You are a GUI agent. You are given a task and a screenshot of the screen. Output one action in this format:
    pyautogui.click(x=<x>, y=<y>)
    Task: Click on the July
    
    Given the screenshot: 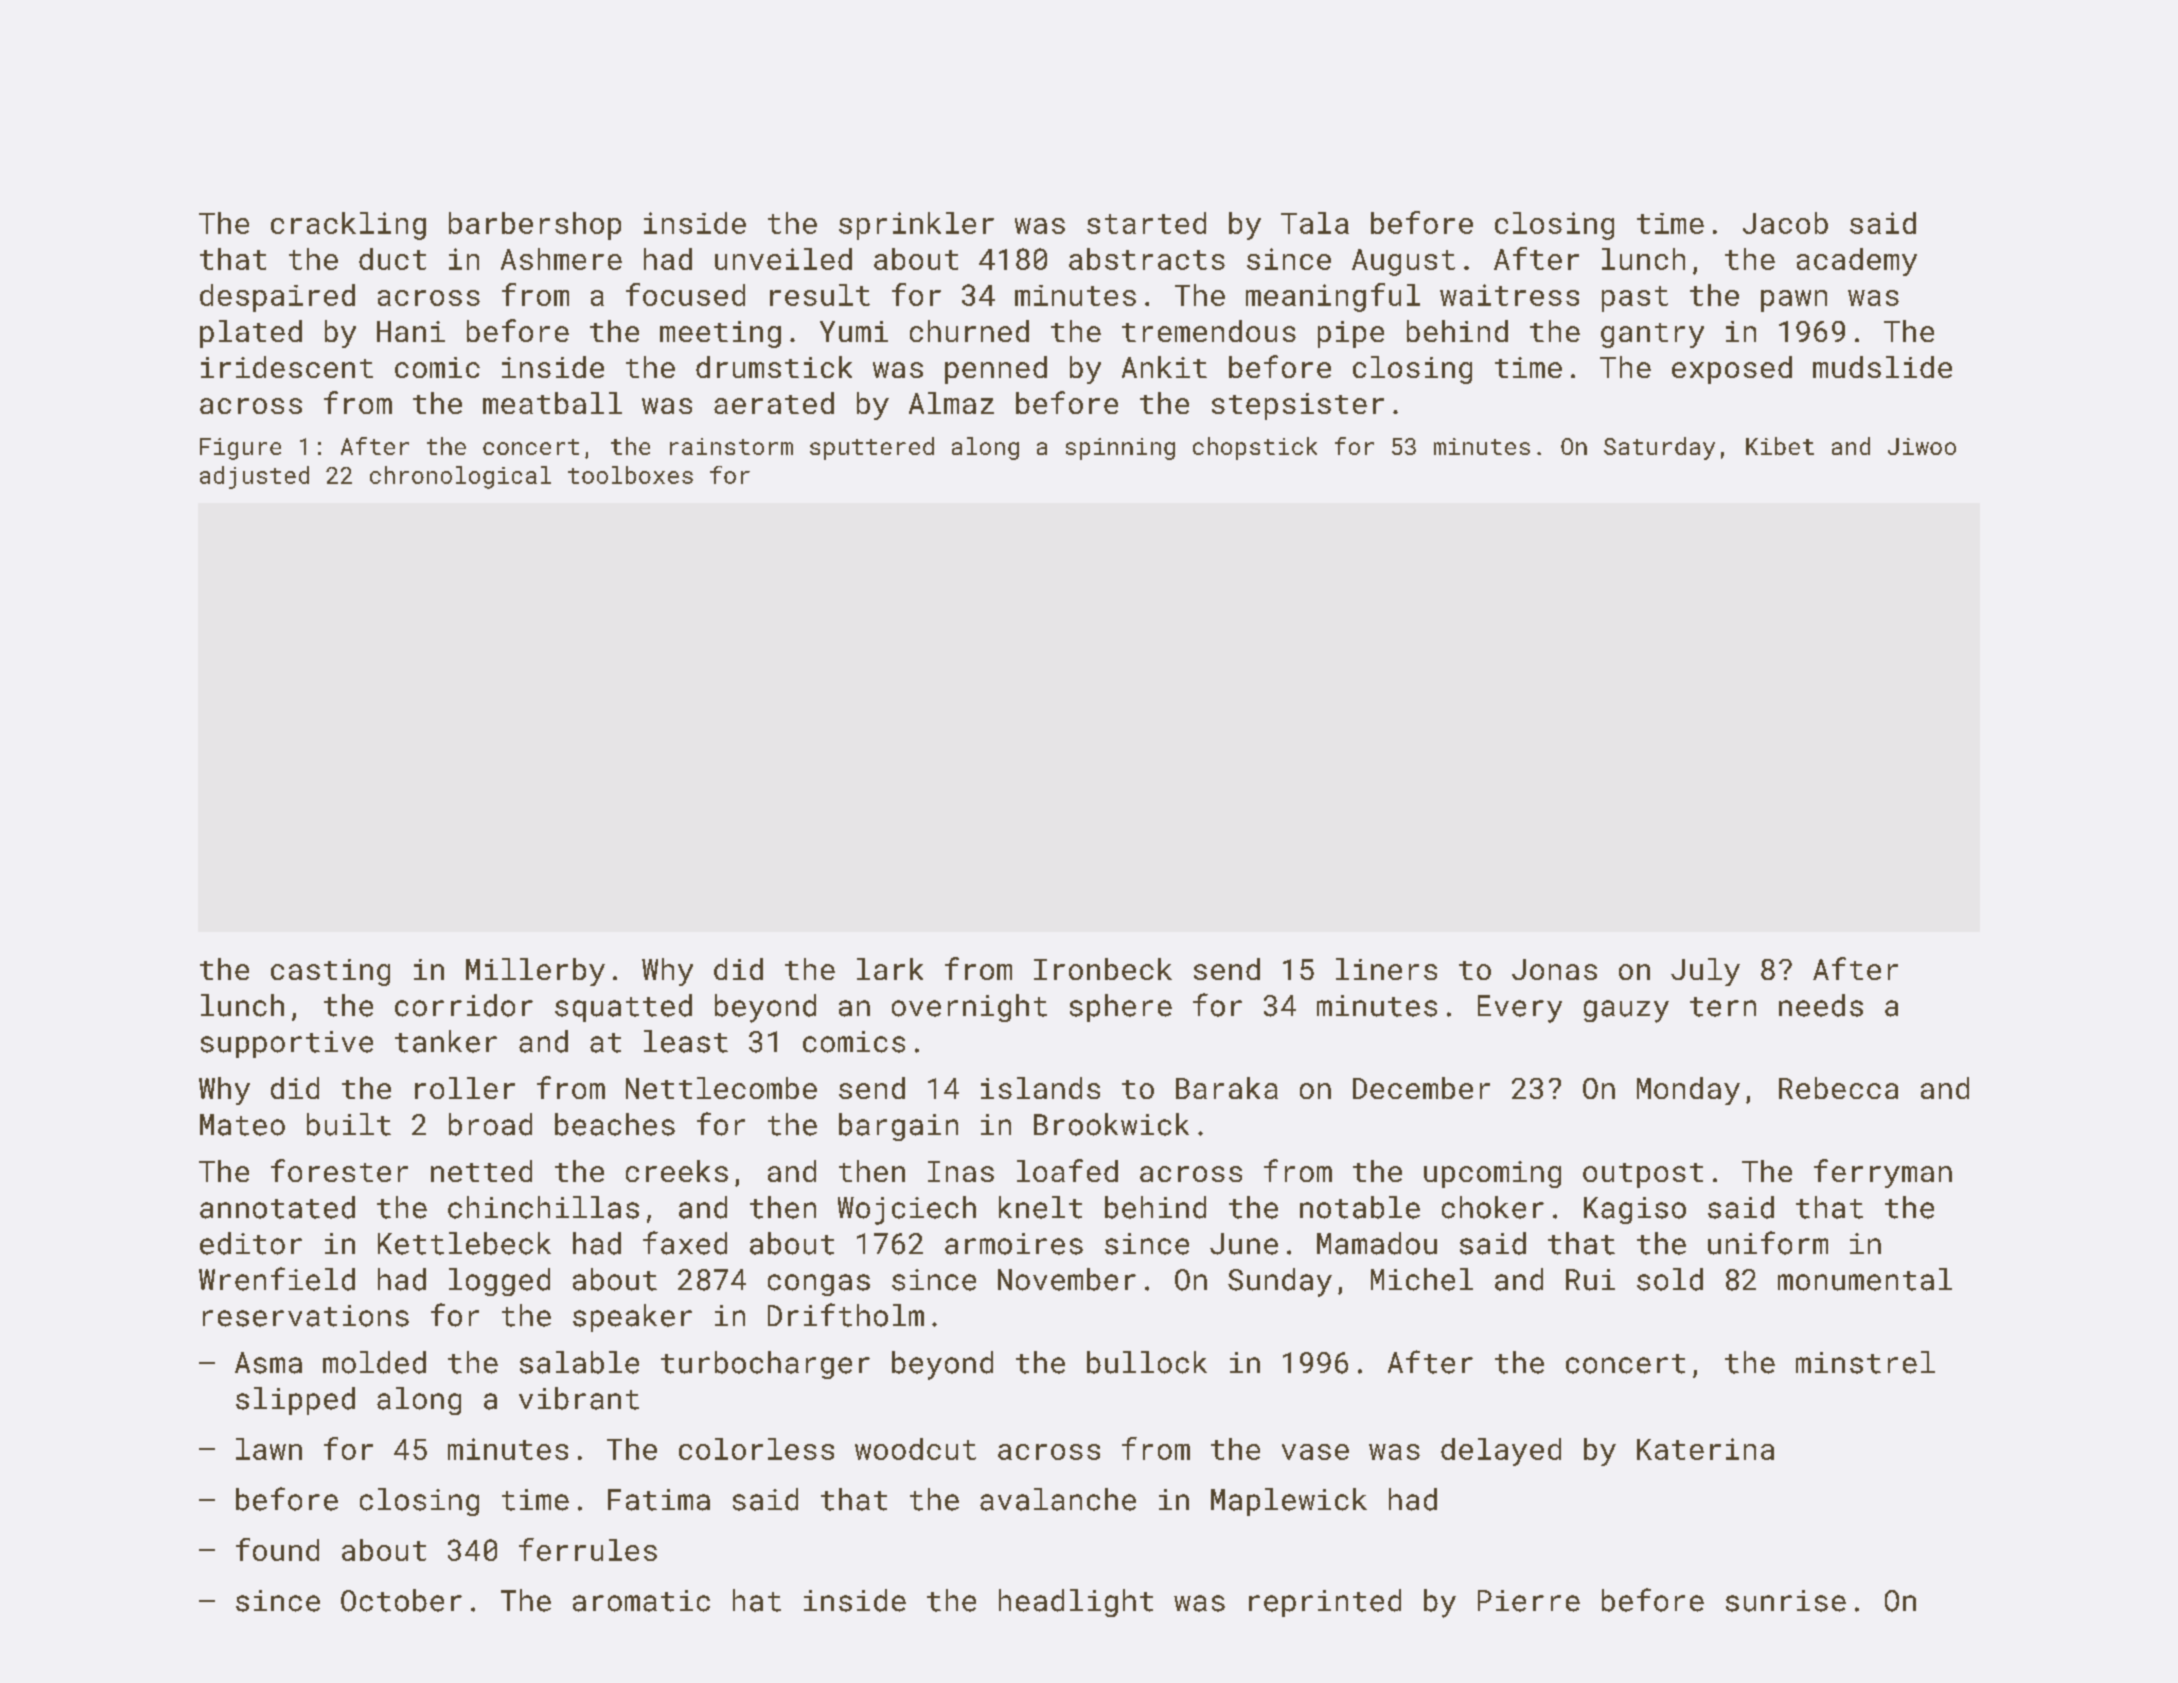 What is the action you would take?
    pyautogui.click(x=1705, y=972)
